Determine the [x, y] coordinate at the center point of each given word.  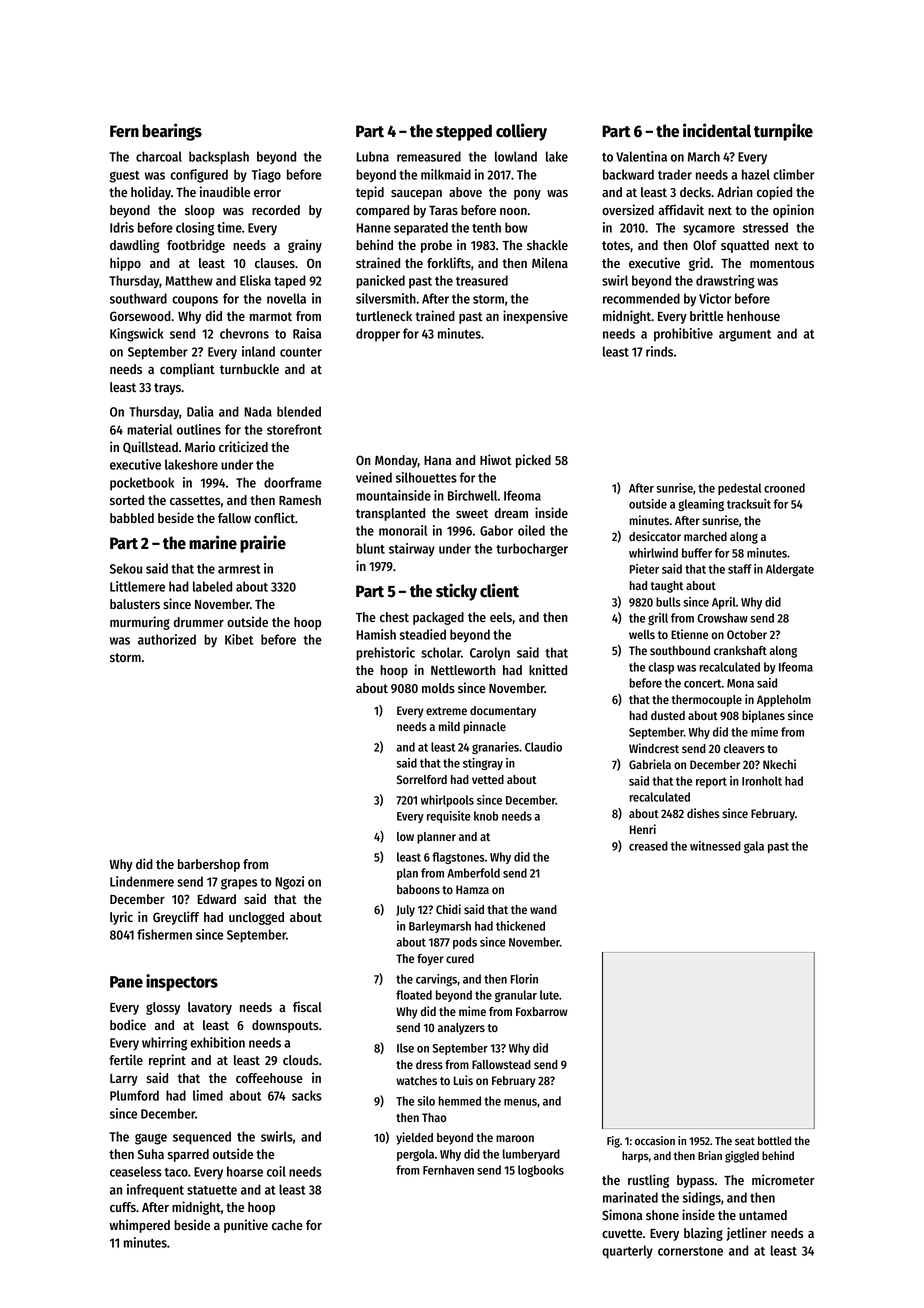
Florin [524, 979]
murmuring [140, 623]
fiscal [307, 1006]
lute [549, 995]
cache [287, 1225]
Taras [443, 210]
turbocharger [532, 550]
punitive [246, 1226]
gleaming [701, 505]
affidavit [681, 209]
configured [199, 176]
